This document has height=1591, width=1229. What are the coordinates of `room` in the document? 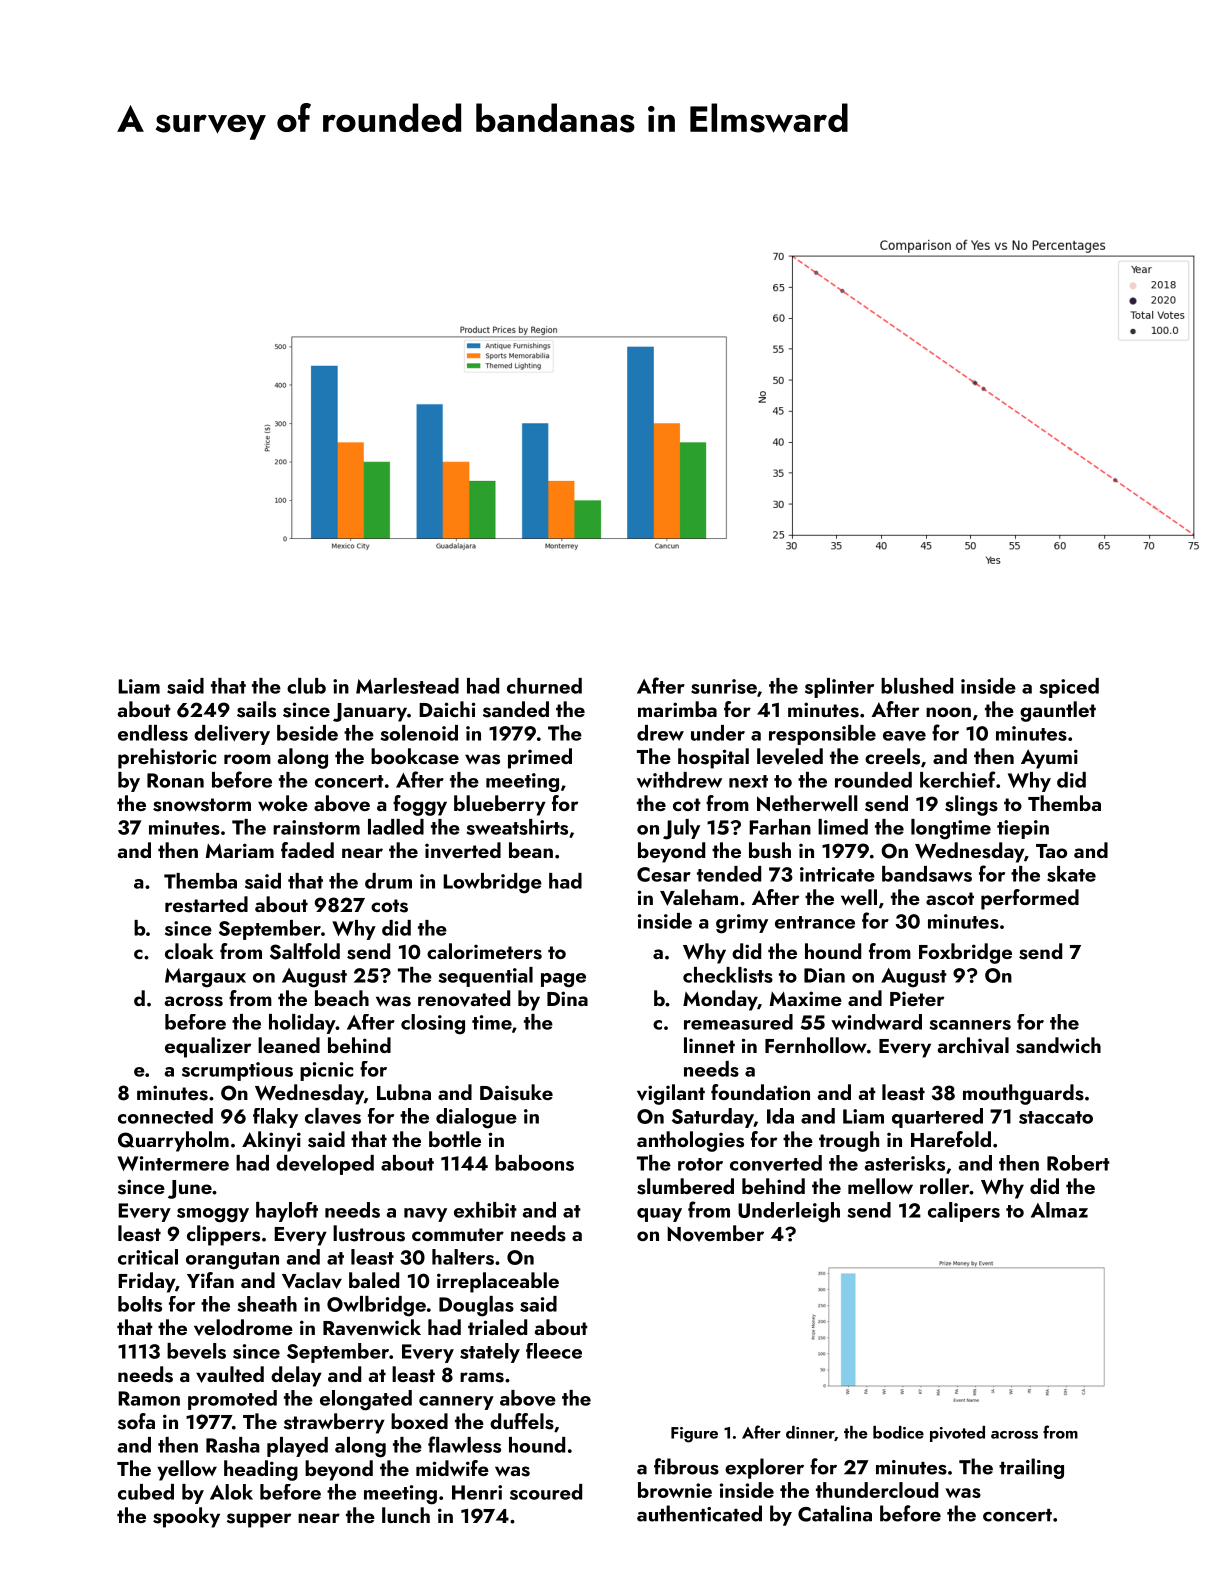 It's located at (247, 759).
